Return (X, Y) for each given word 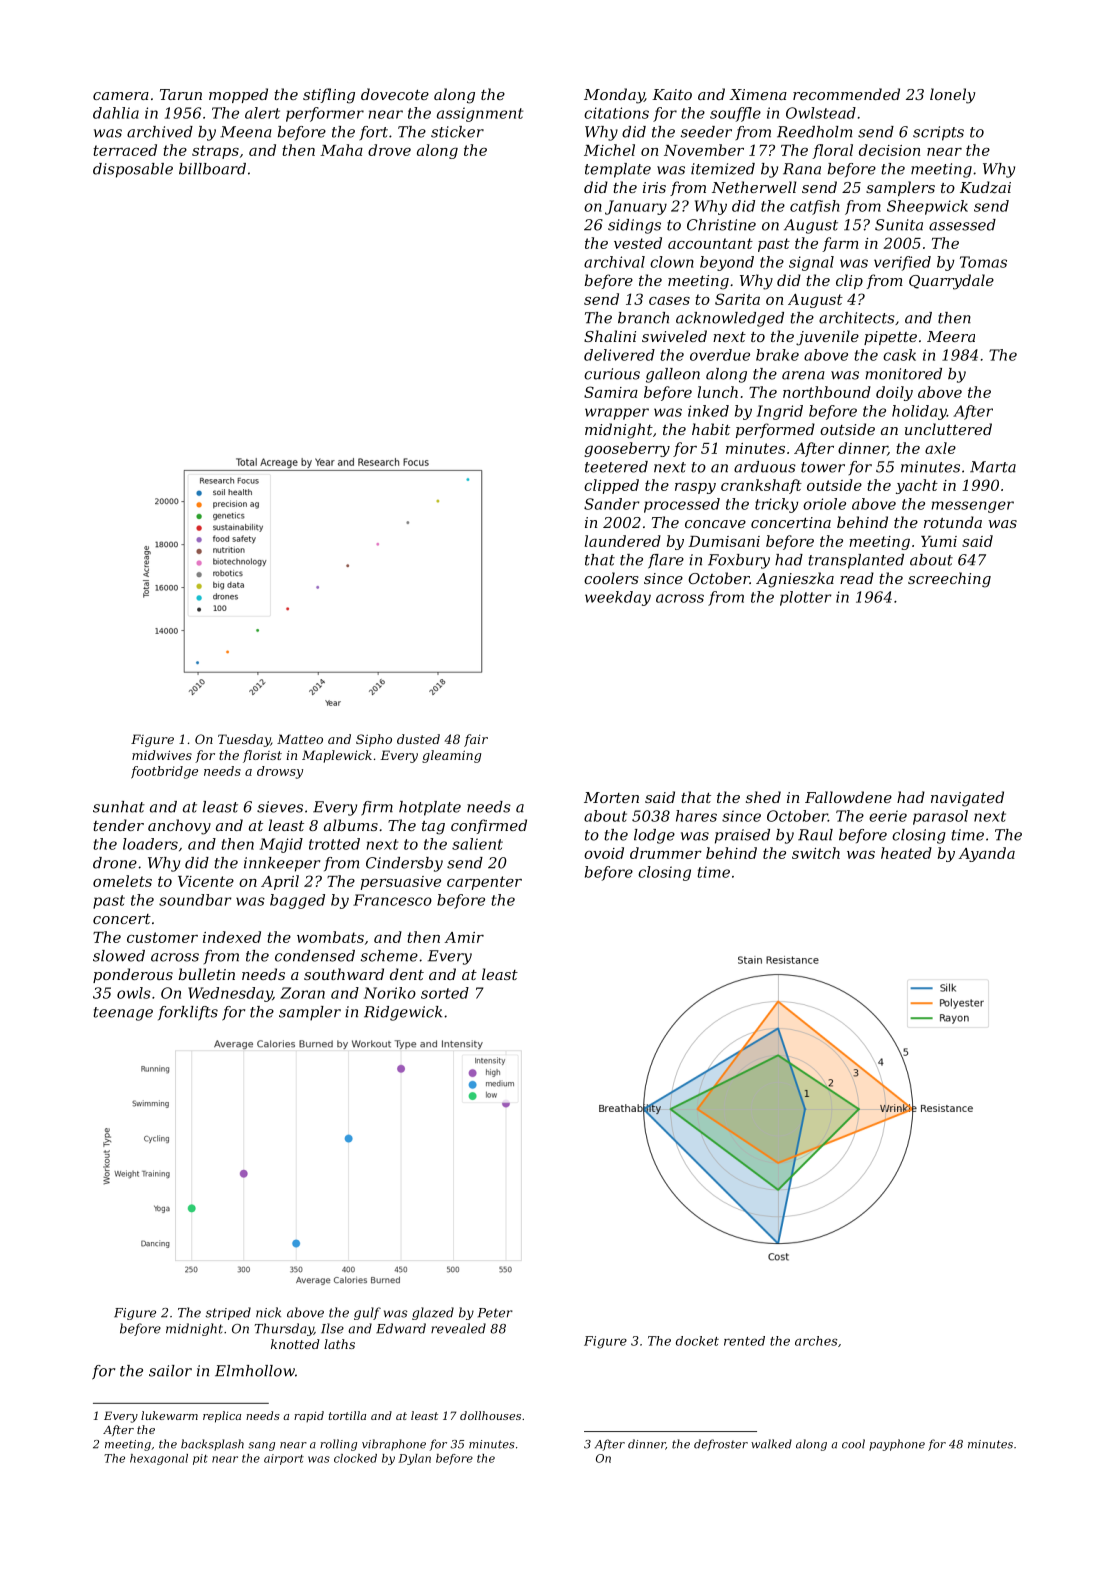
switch (816, 853)
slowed (119, 956)
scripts (938, 133)
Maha (341, 150)
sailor (170, 1371)
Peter (495, 1313)
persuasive (401, 883)
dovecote (395, 94)
